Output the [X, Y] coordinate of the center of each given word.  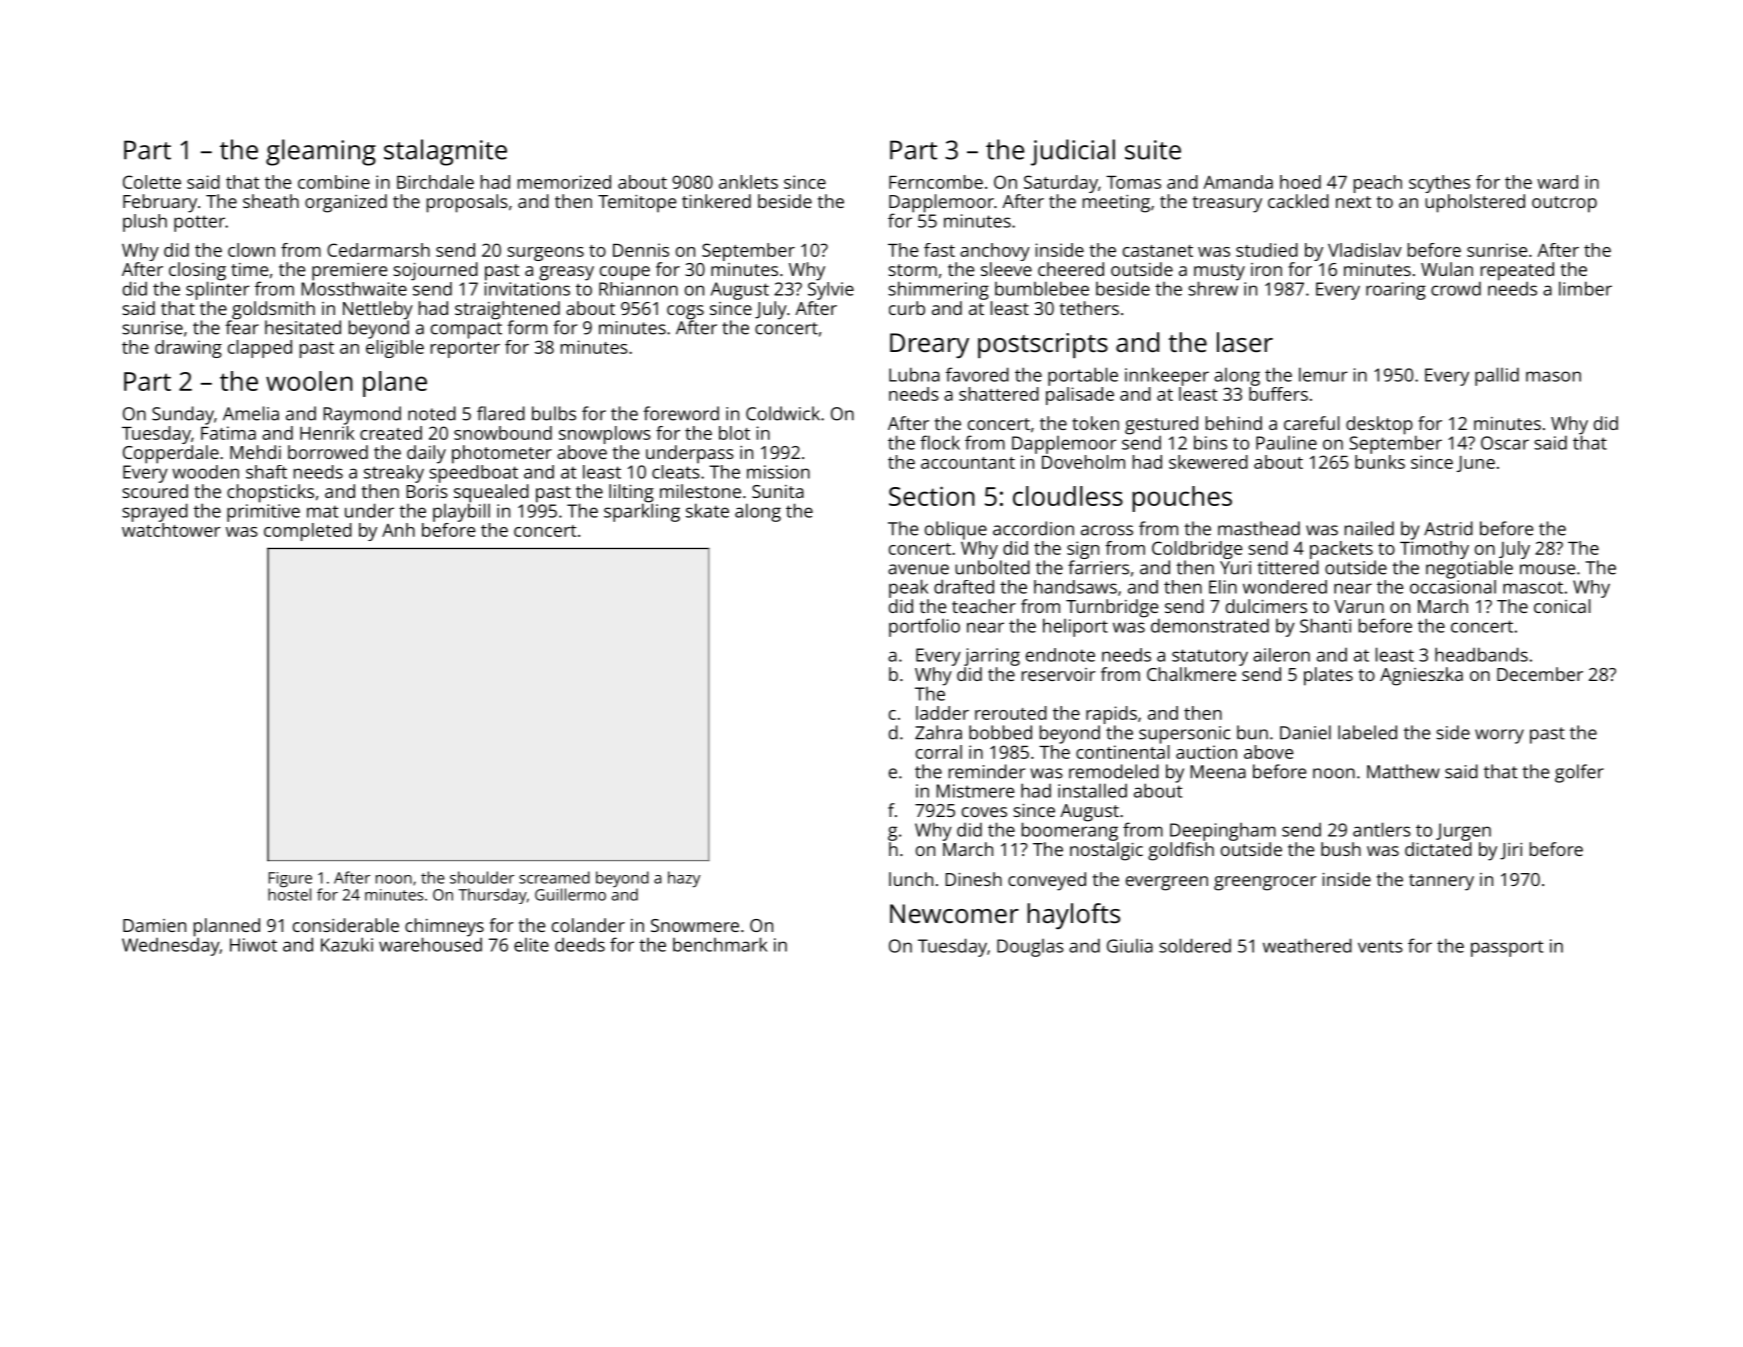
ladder [942, 713]
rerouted [1011, 713]
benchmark [720, 944]
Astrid [1448, 528]
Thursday [492, 896]
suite [1153, 150]
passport [1507, 948]
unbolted [992, 567]
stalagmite [445, 152]
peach [1378, 184]
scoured [155, 491]
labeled [1367, 732]
